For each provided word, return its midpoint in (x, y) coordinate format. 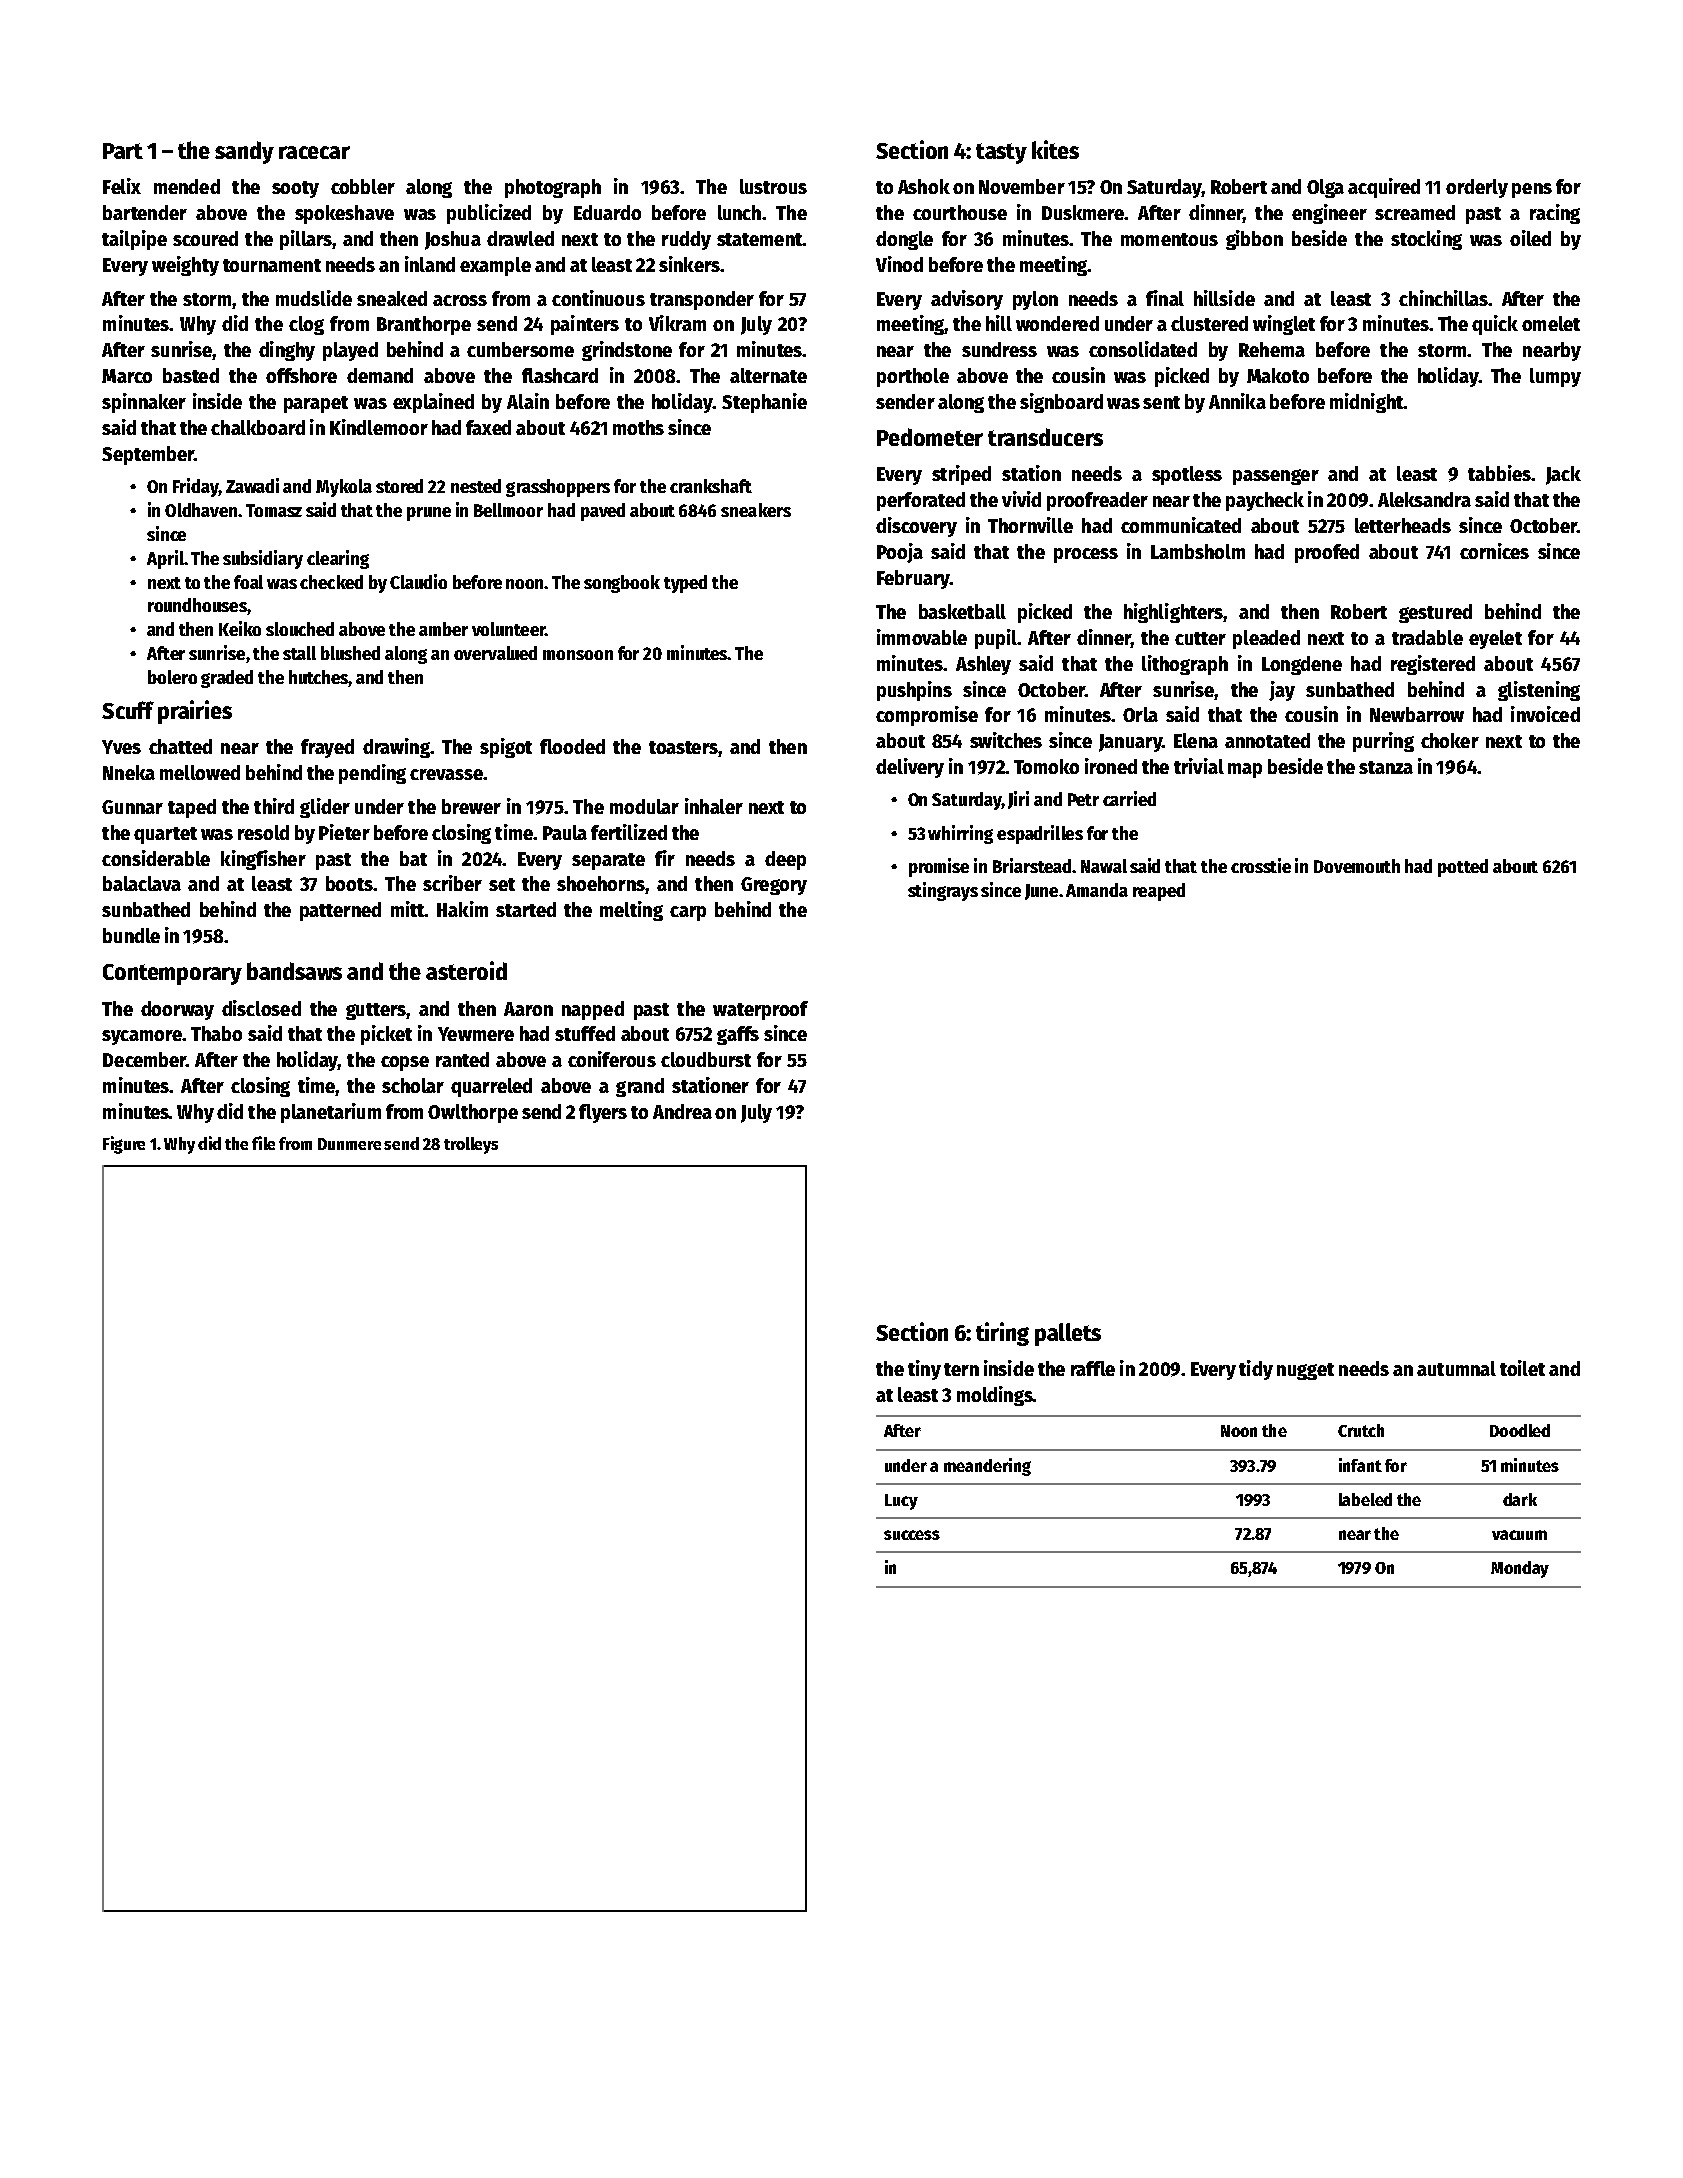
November (1022, 186)
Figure (124, 1145)
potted (1463, 868)
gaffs (738, 1035)
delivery (910, 768)
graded (227, 679)
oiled (1530, 238)
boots (349, 883)
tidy (1256, 1370)
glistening (1539, 691)
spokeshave (344, 214)
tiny (924, 1370)
